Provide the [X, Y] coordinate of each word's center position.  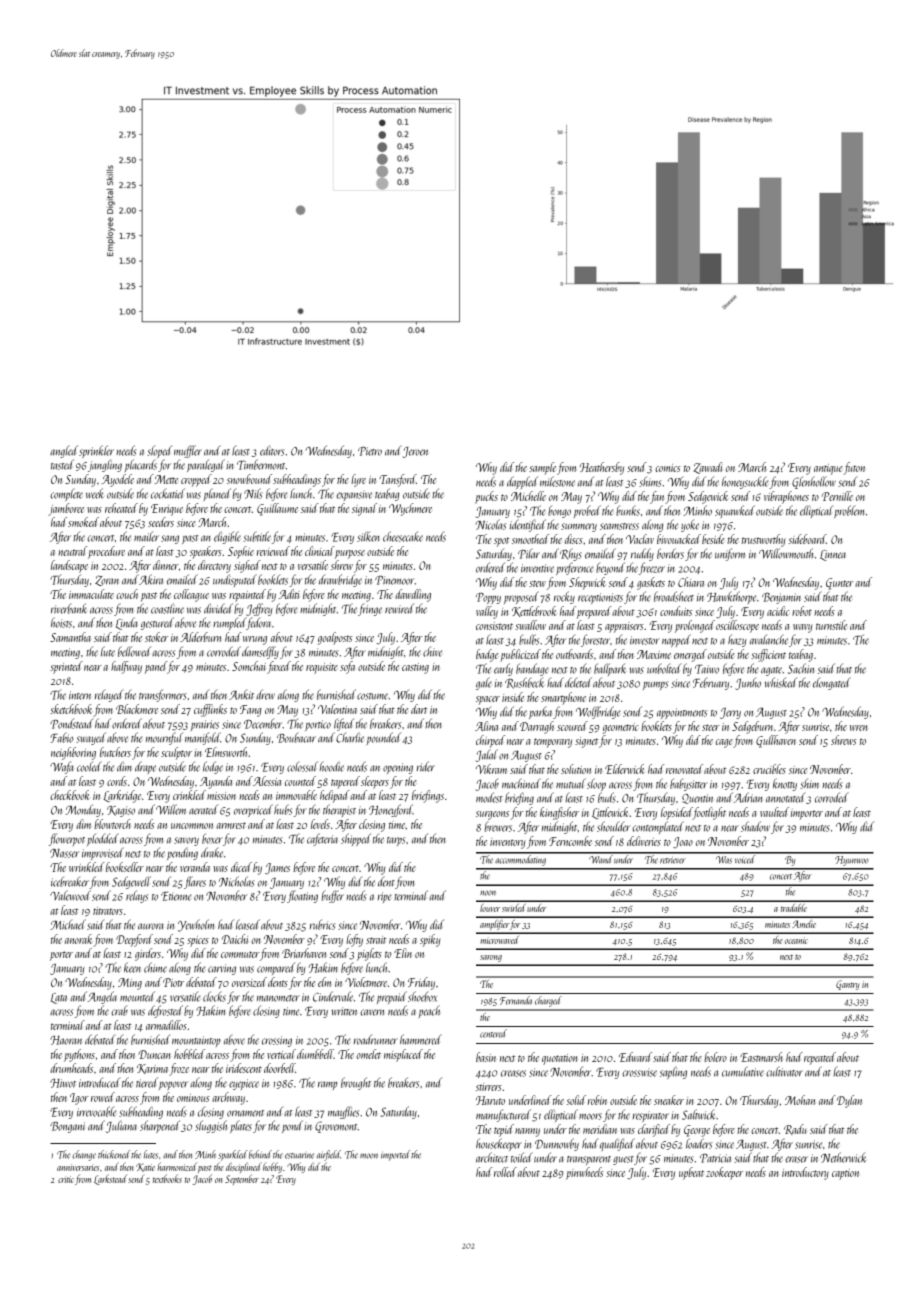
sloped [159, 451]
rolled [505, 1172]
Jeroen [415, 452]
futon [854, 468]
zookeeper [724, 1173]
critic [66, 1179]
